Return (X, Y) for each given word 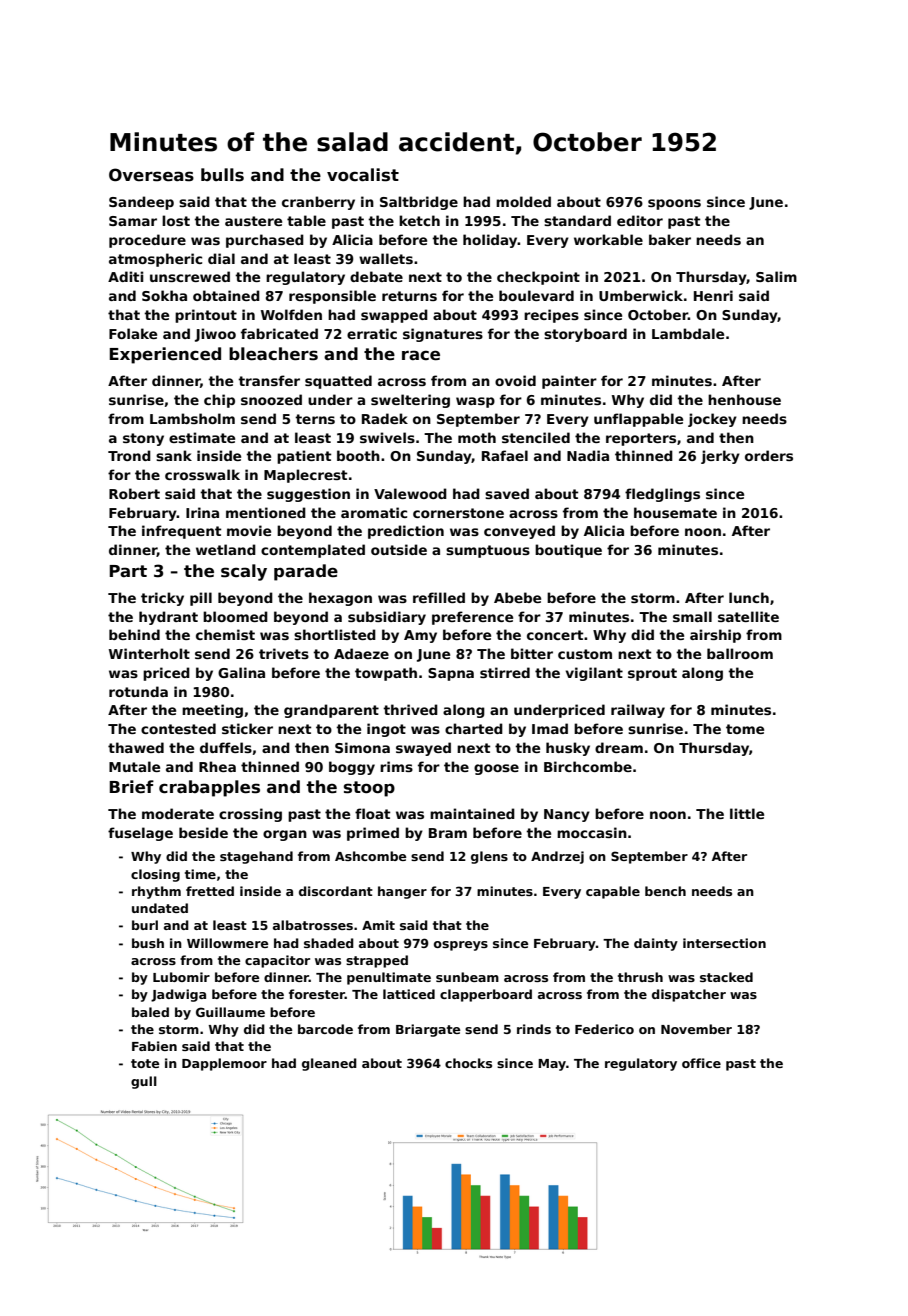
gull (144, 1082)
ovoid (515, 380)
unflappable (638, 420)
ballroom (740, 653)
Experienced (165, 355)
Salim (776, 276)
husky (568, 749)
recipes (551, 316)
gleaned (329, 1064)
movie (249, 530)
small (692, 616)
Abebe (517, 597)
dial (221, 258)
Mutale (134, 766)
